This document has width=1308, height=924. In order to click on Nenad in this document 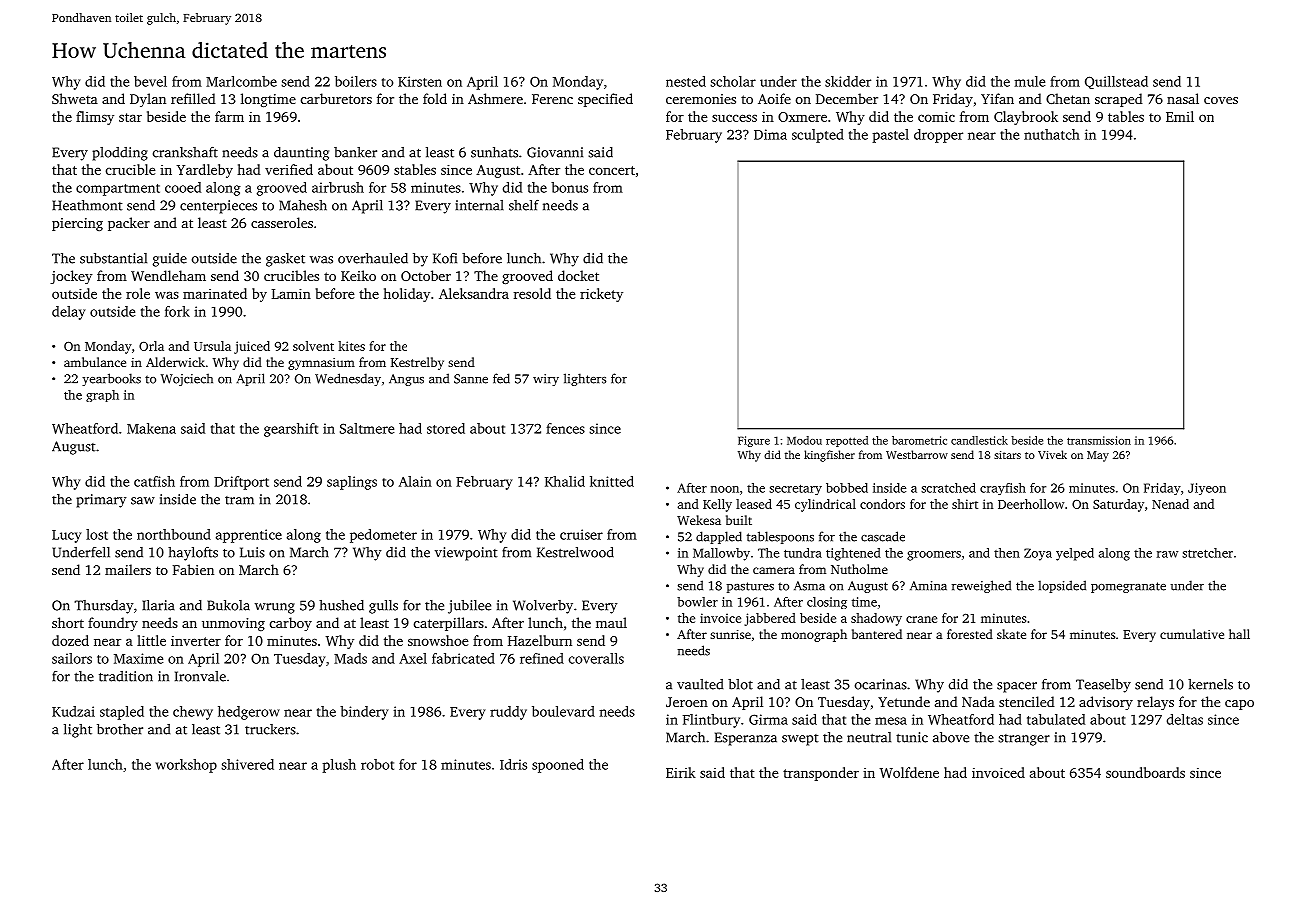, I will do `click(1170, 504)`.
